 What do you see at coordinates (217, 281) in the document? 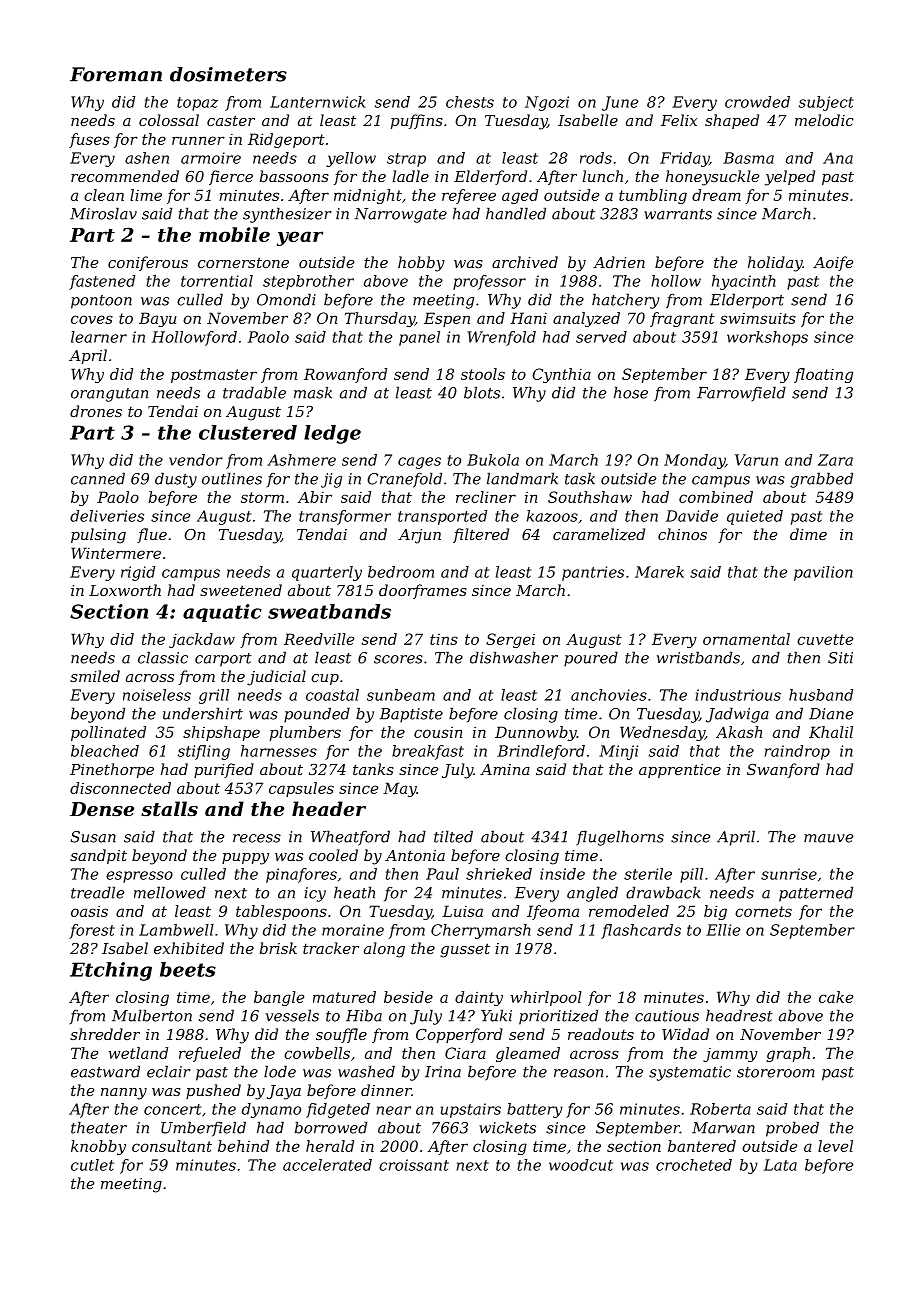
I see `torrential` at bounding box center [217, 281].
